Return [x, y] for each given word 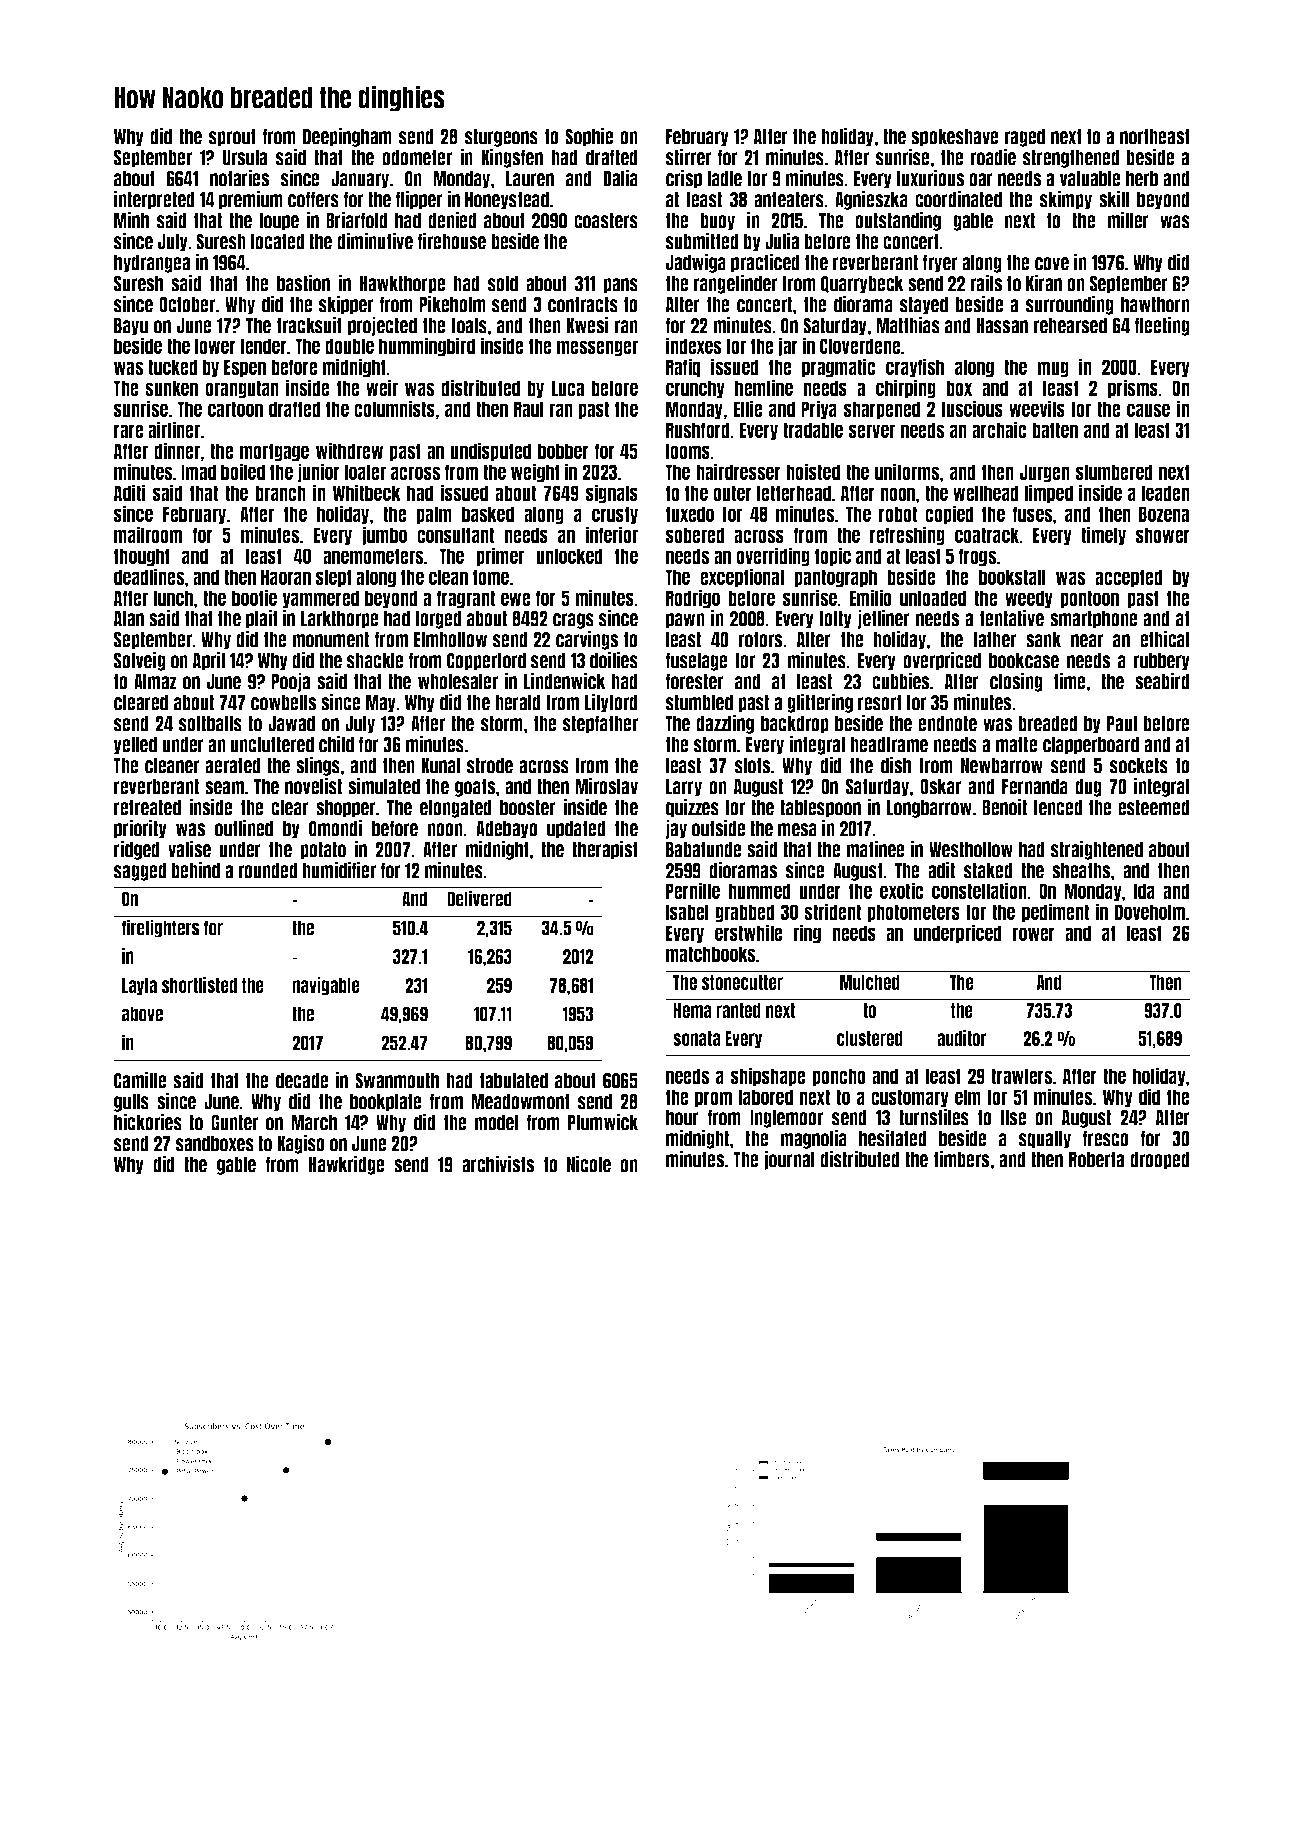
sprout [232, 138]
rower [1033, 934]
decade [302, 1081]
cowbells [283, 703]
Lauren [530, 179]
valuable [1090, 179]
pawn [685, 621]
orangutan [242, 389]
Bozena [1164, 514]
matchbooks [710, 954]
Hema [692, 1010]
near [1087, 641]
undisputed [490, 451]
